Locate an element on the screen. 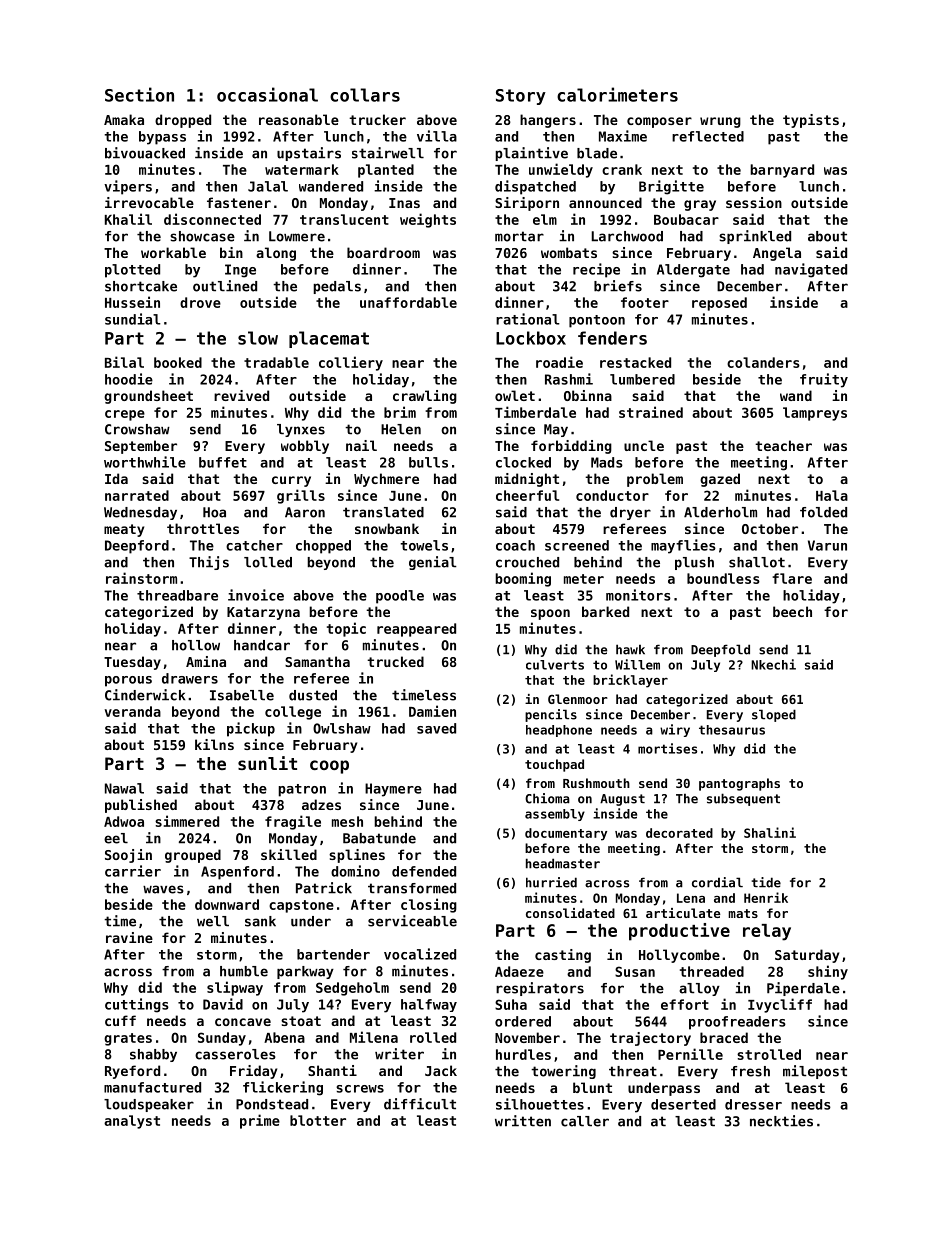 Image resolution: width=952 pixels, height=1233 pixels. ravine is located at coordinates (129, 937).
